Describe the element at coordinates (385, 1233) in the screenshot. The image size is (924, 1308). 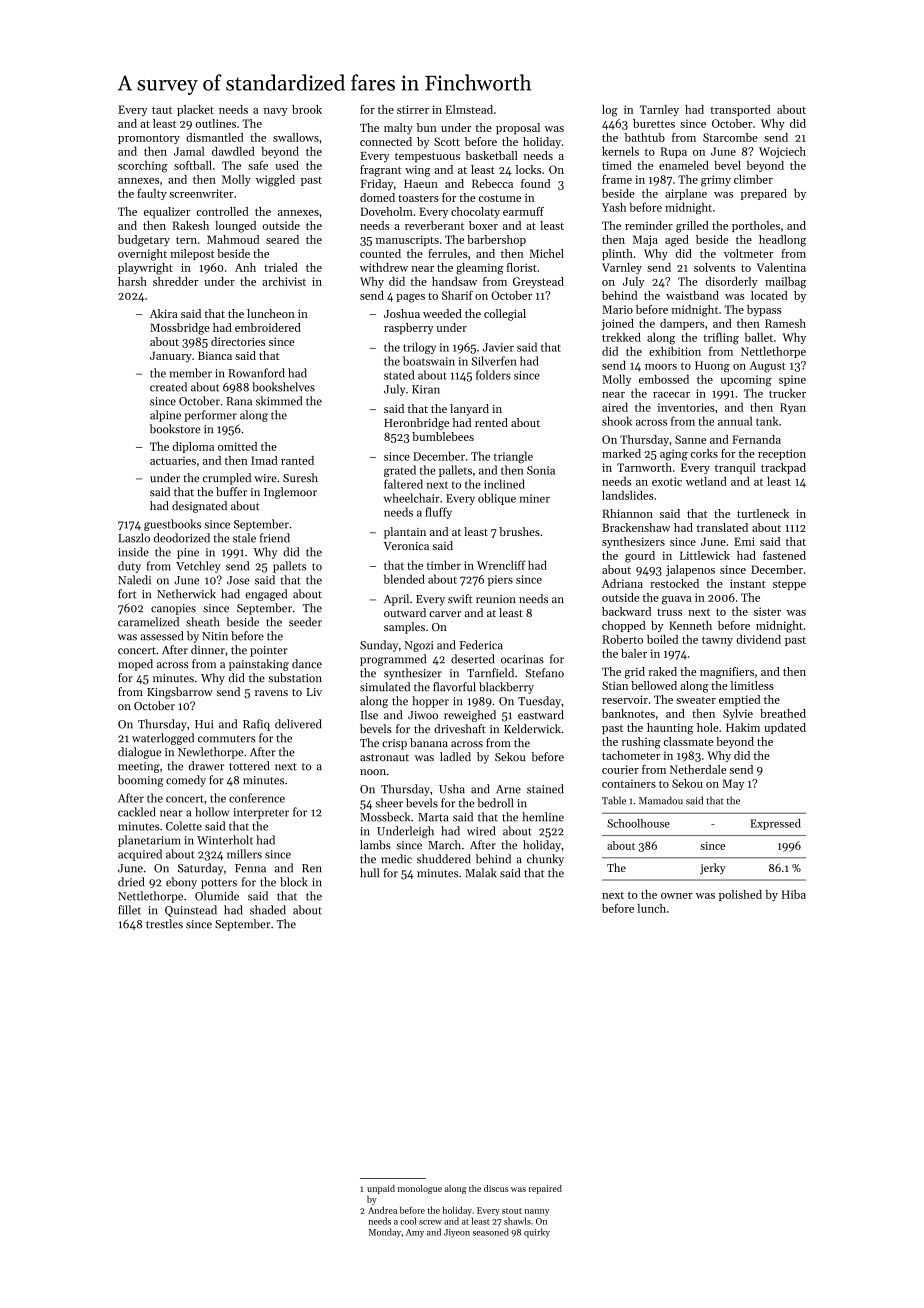
I see `Monday` at that location.
